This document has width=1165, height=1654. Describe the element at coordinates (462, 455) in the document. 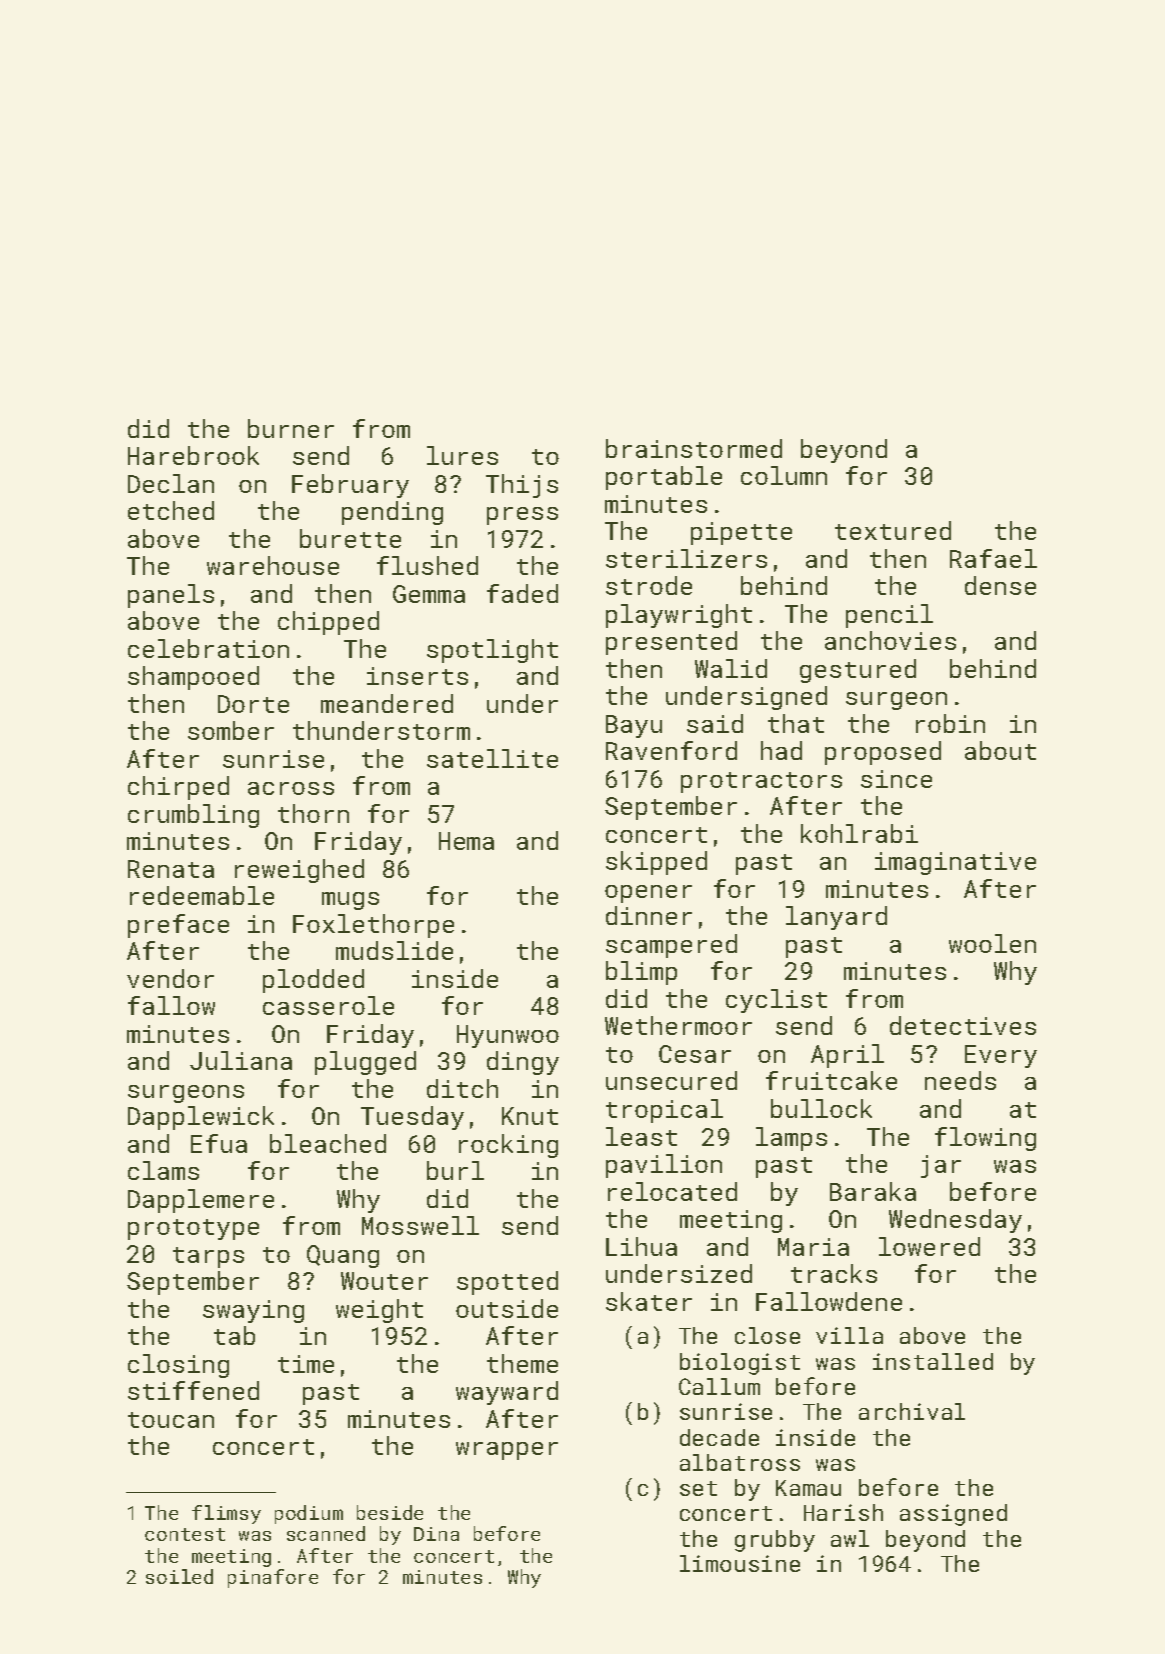

I see `lures` at that location.
